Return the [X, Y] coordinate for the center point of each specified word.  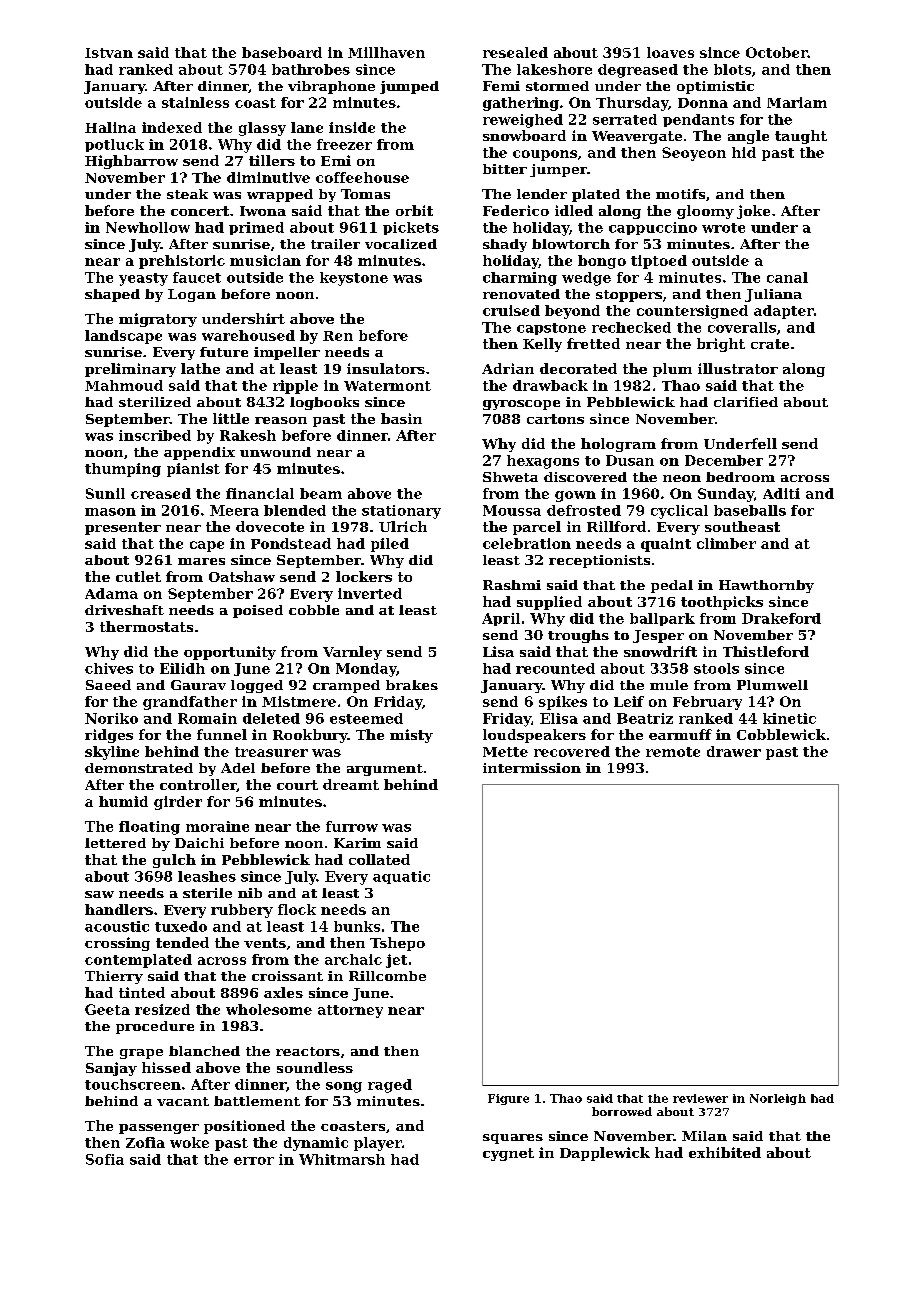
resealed [515, 52]
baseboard [282, 52]
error [254, 1161]
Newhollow [148, 227]
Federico [516, 210]
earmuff [680, 734]
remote [673, 752]
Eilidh [182, 668]
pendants [698, 120]
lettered [115, 843]
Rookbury [310, 736]
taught [801, 137]
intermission [532, 768]
